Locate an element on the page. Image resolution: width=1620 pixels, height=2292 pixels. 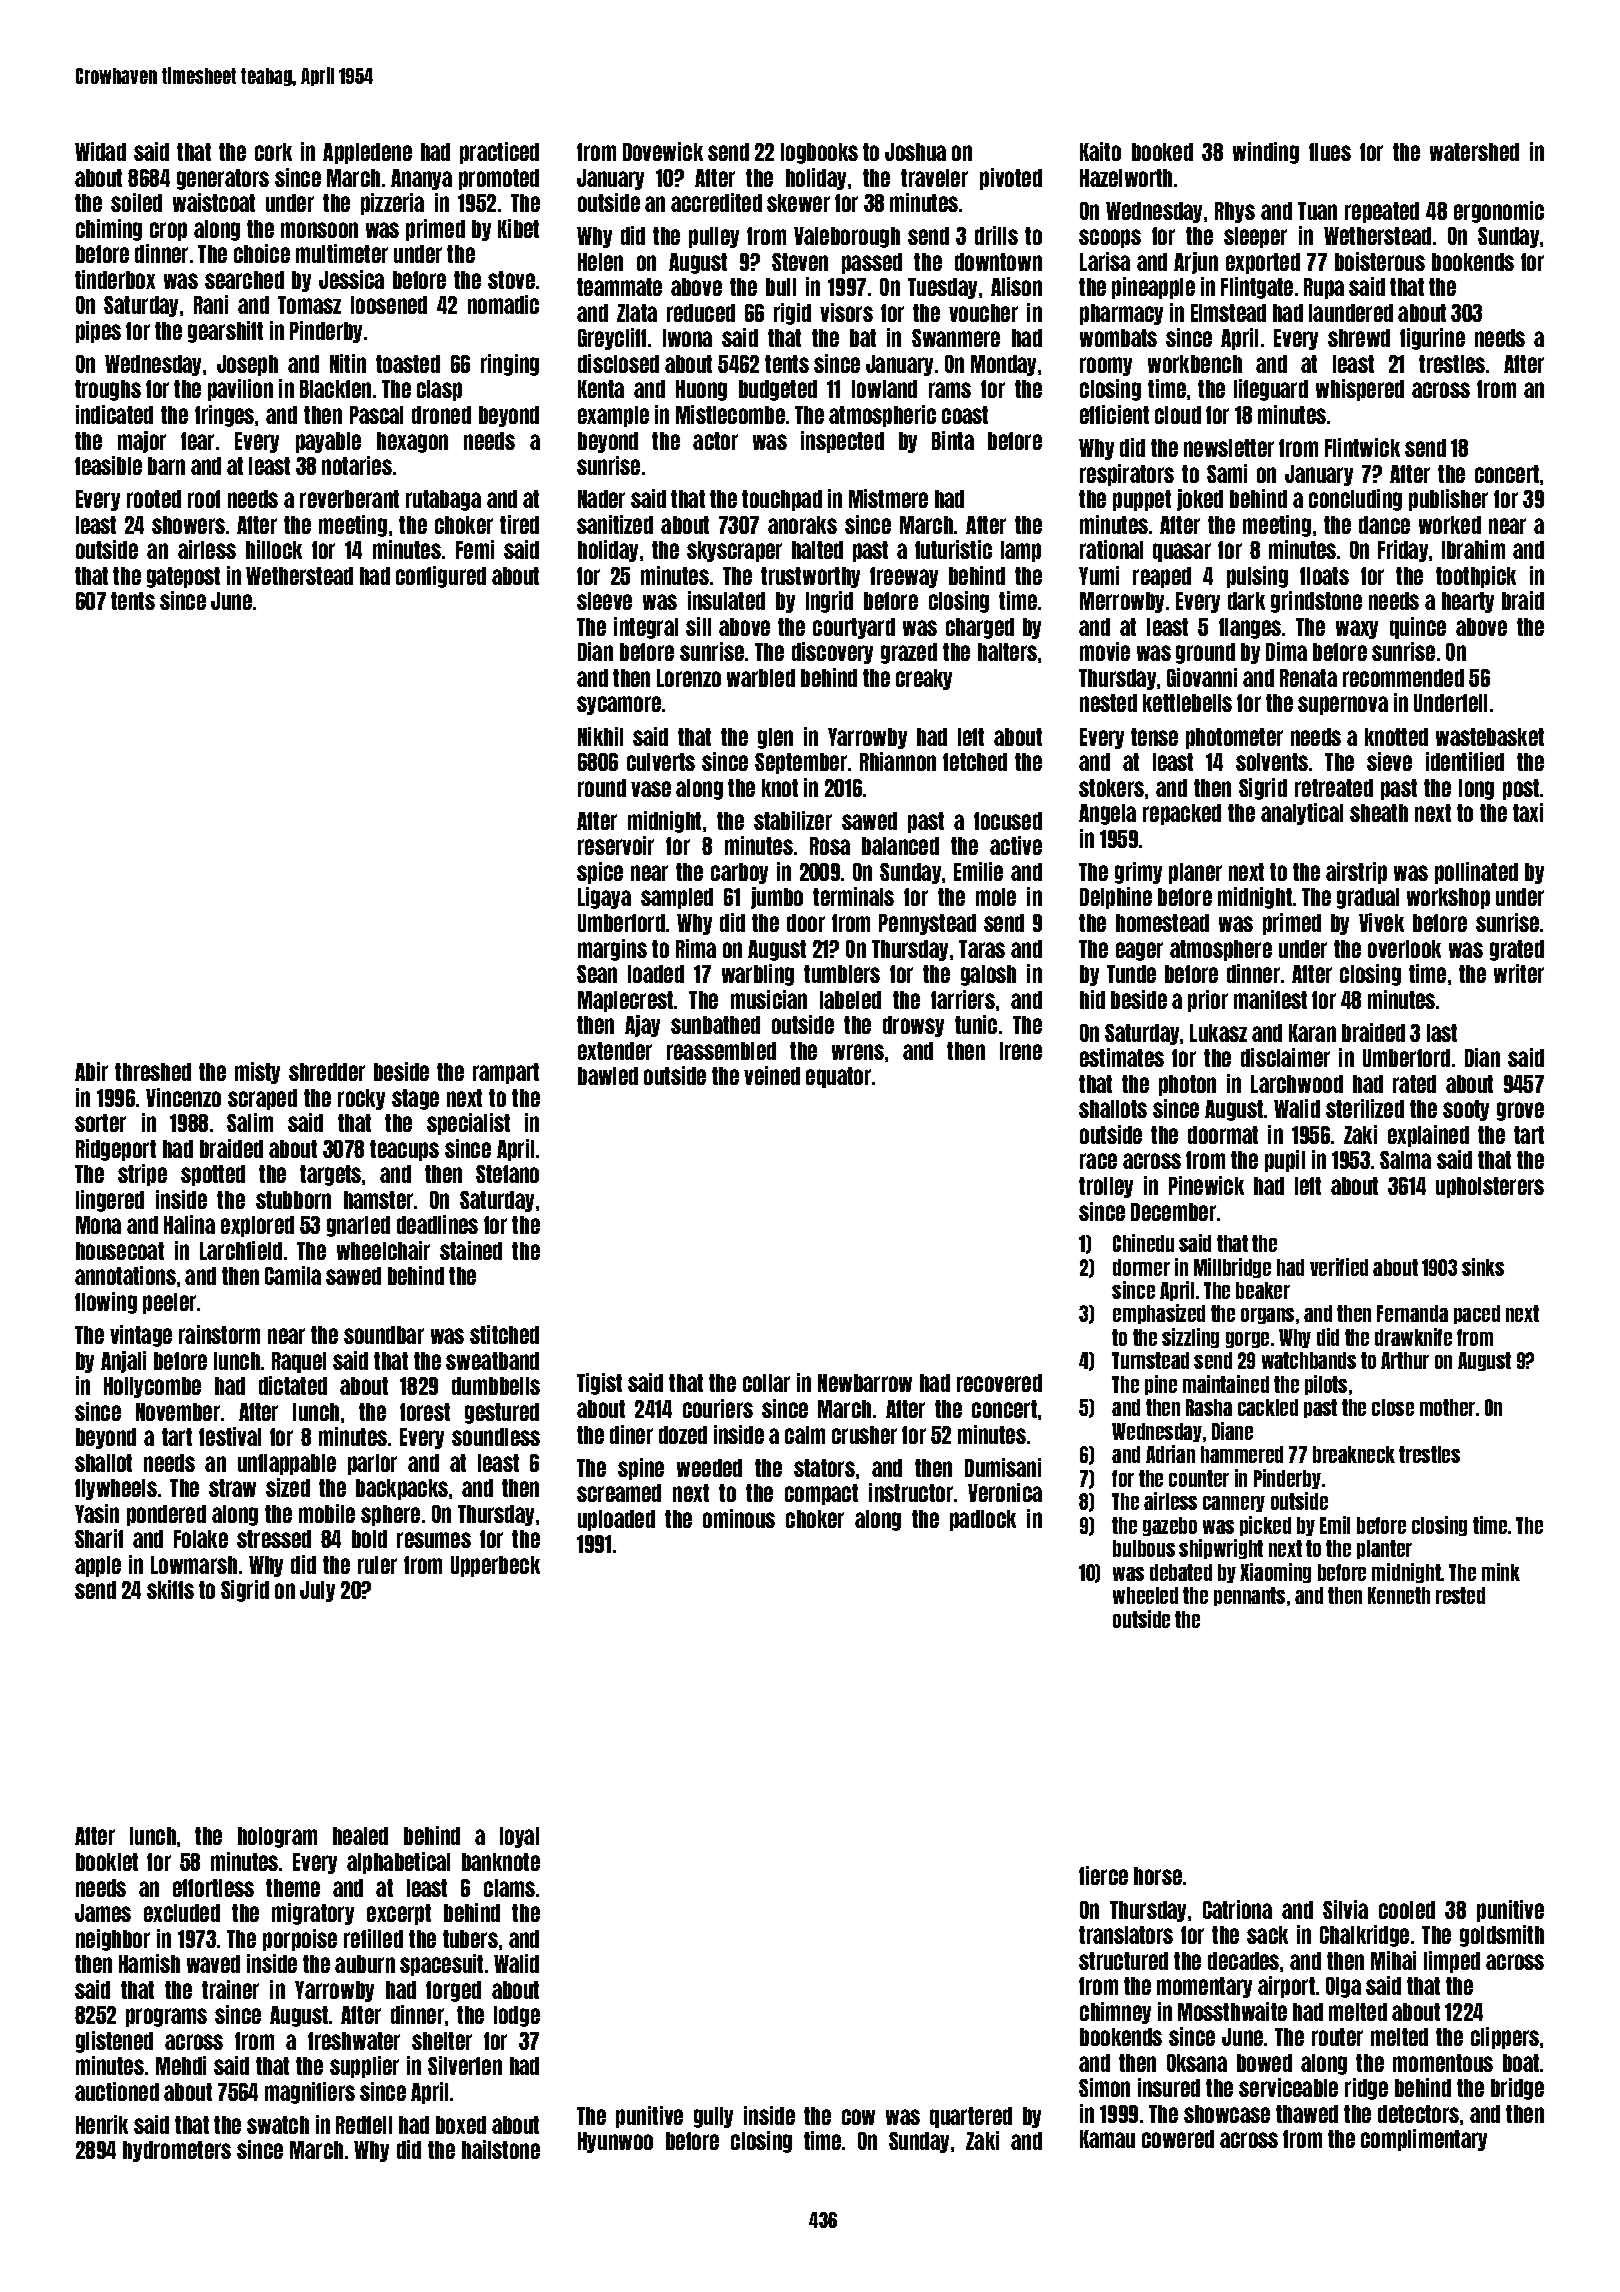
loosened is located at coordinates (389, 305).
